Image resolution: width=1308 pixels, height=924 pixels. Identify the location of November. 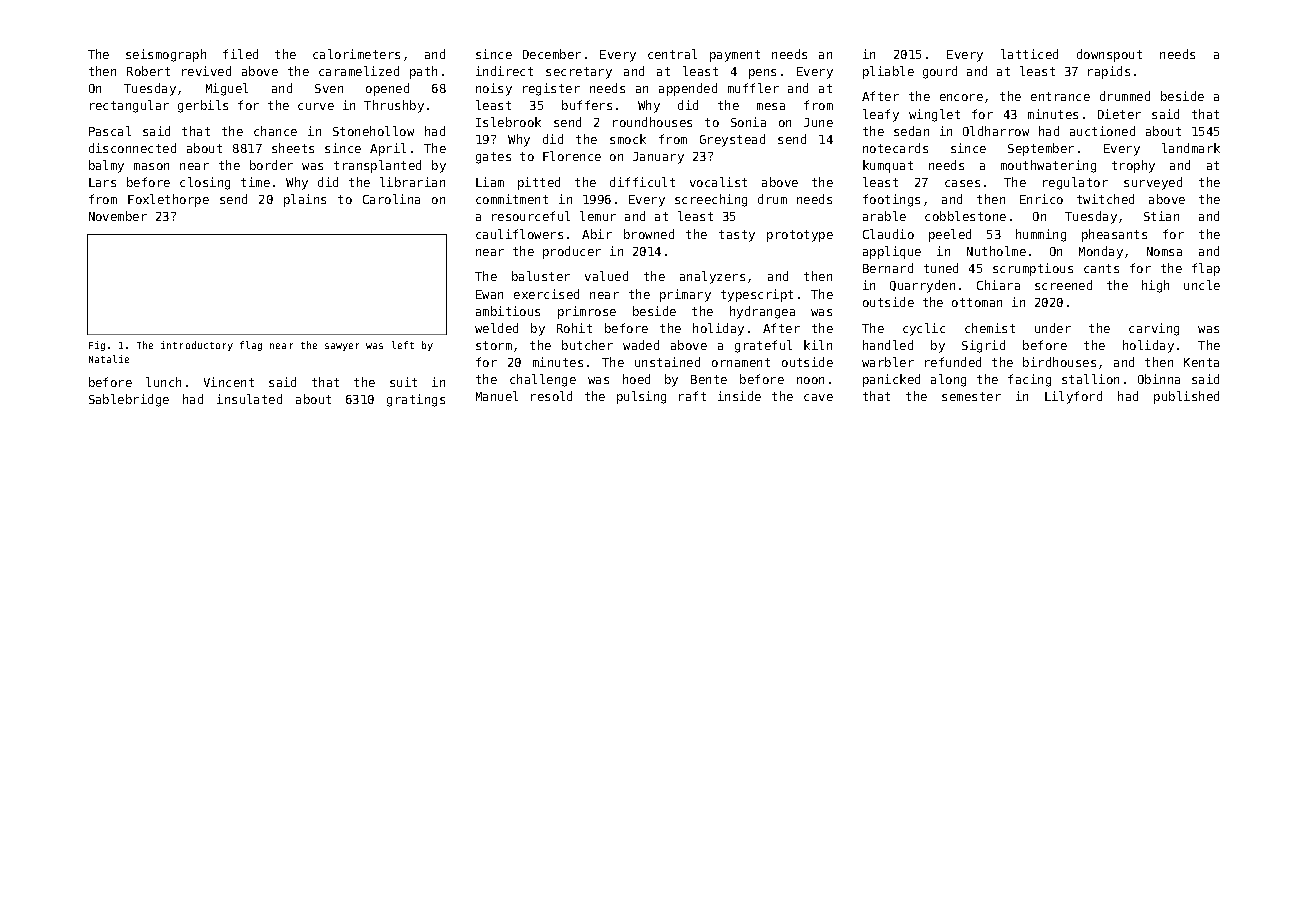
(118, 216).
